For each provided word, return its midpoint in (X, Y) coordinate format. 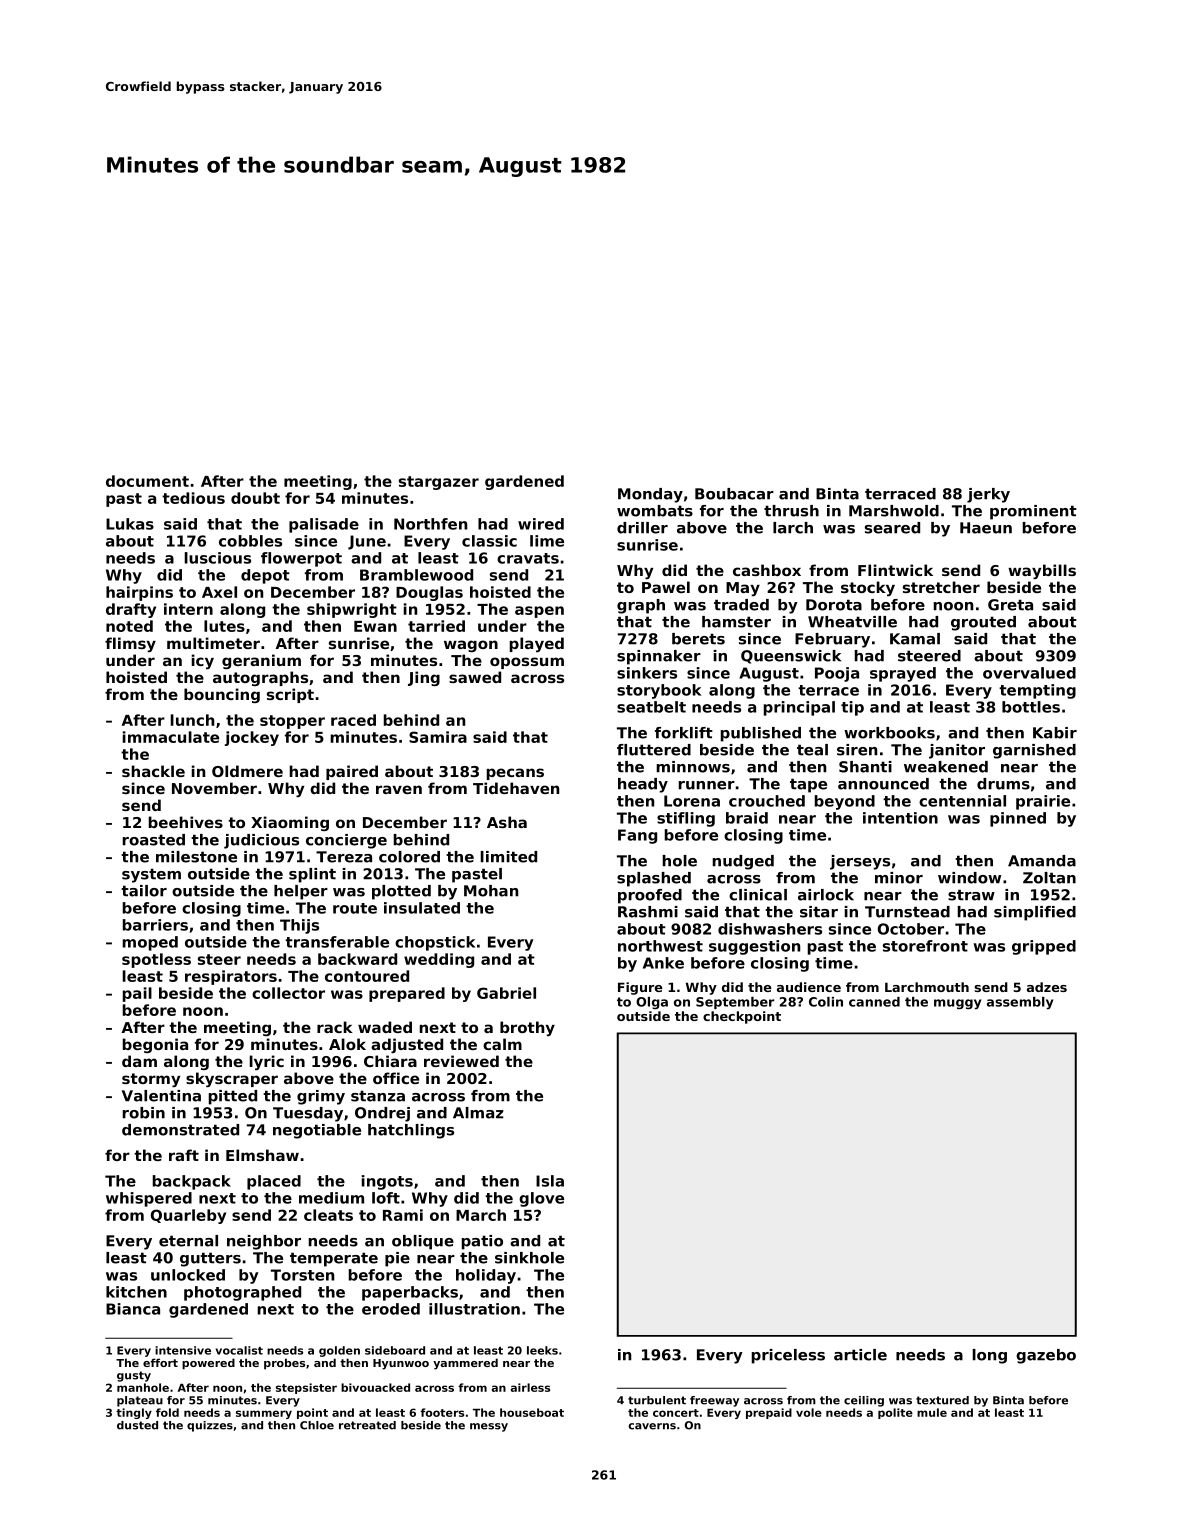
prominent (1033, 512)
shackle (153, 771)
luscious (218, 558)
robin (144, 1113)
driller (642, 528)
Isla (550, 1181)
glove (541, 1199)
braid (747, 818)
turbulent (657, 1400)
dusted (137, 1425)
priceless (788, 1356)
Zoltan (1049, 878)
